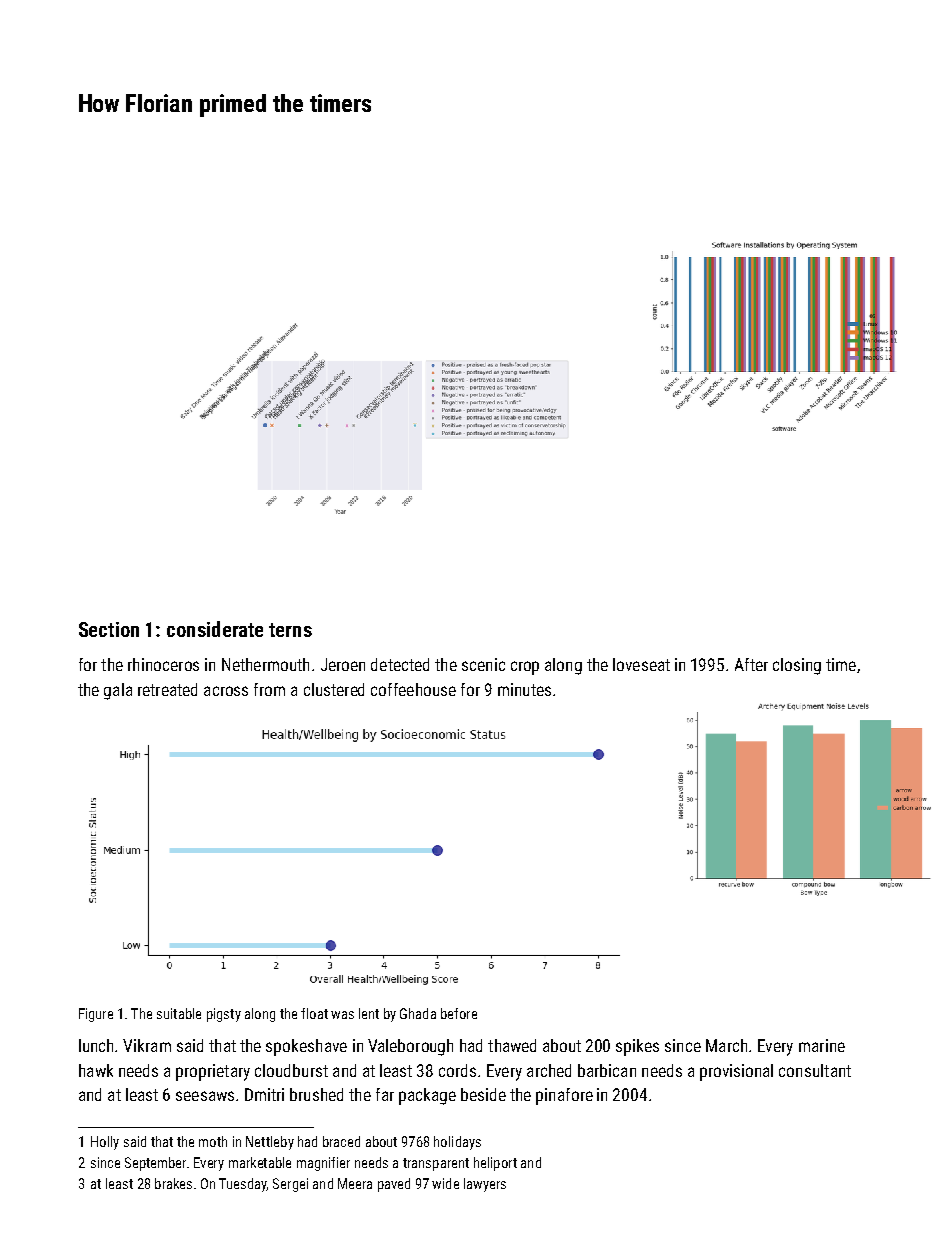 The height and width of the screenshot is (1233, 952). What do you see at coordinates (264, 1094) in the screenshot?
I see `Dmitri` at bounding box center [264, 1094].
